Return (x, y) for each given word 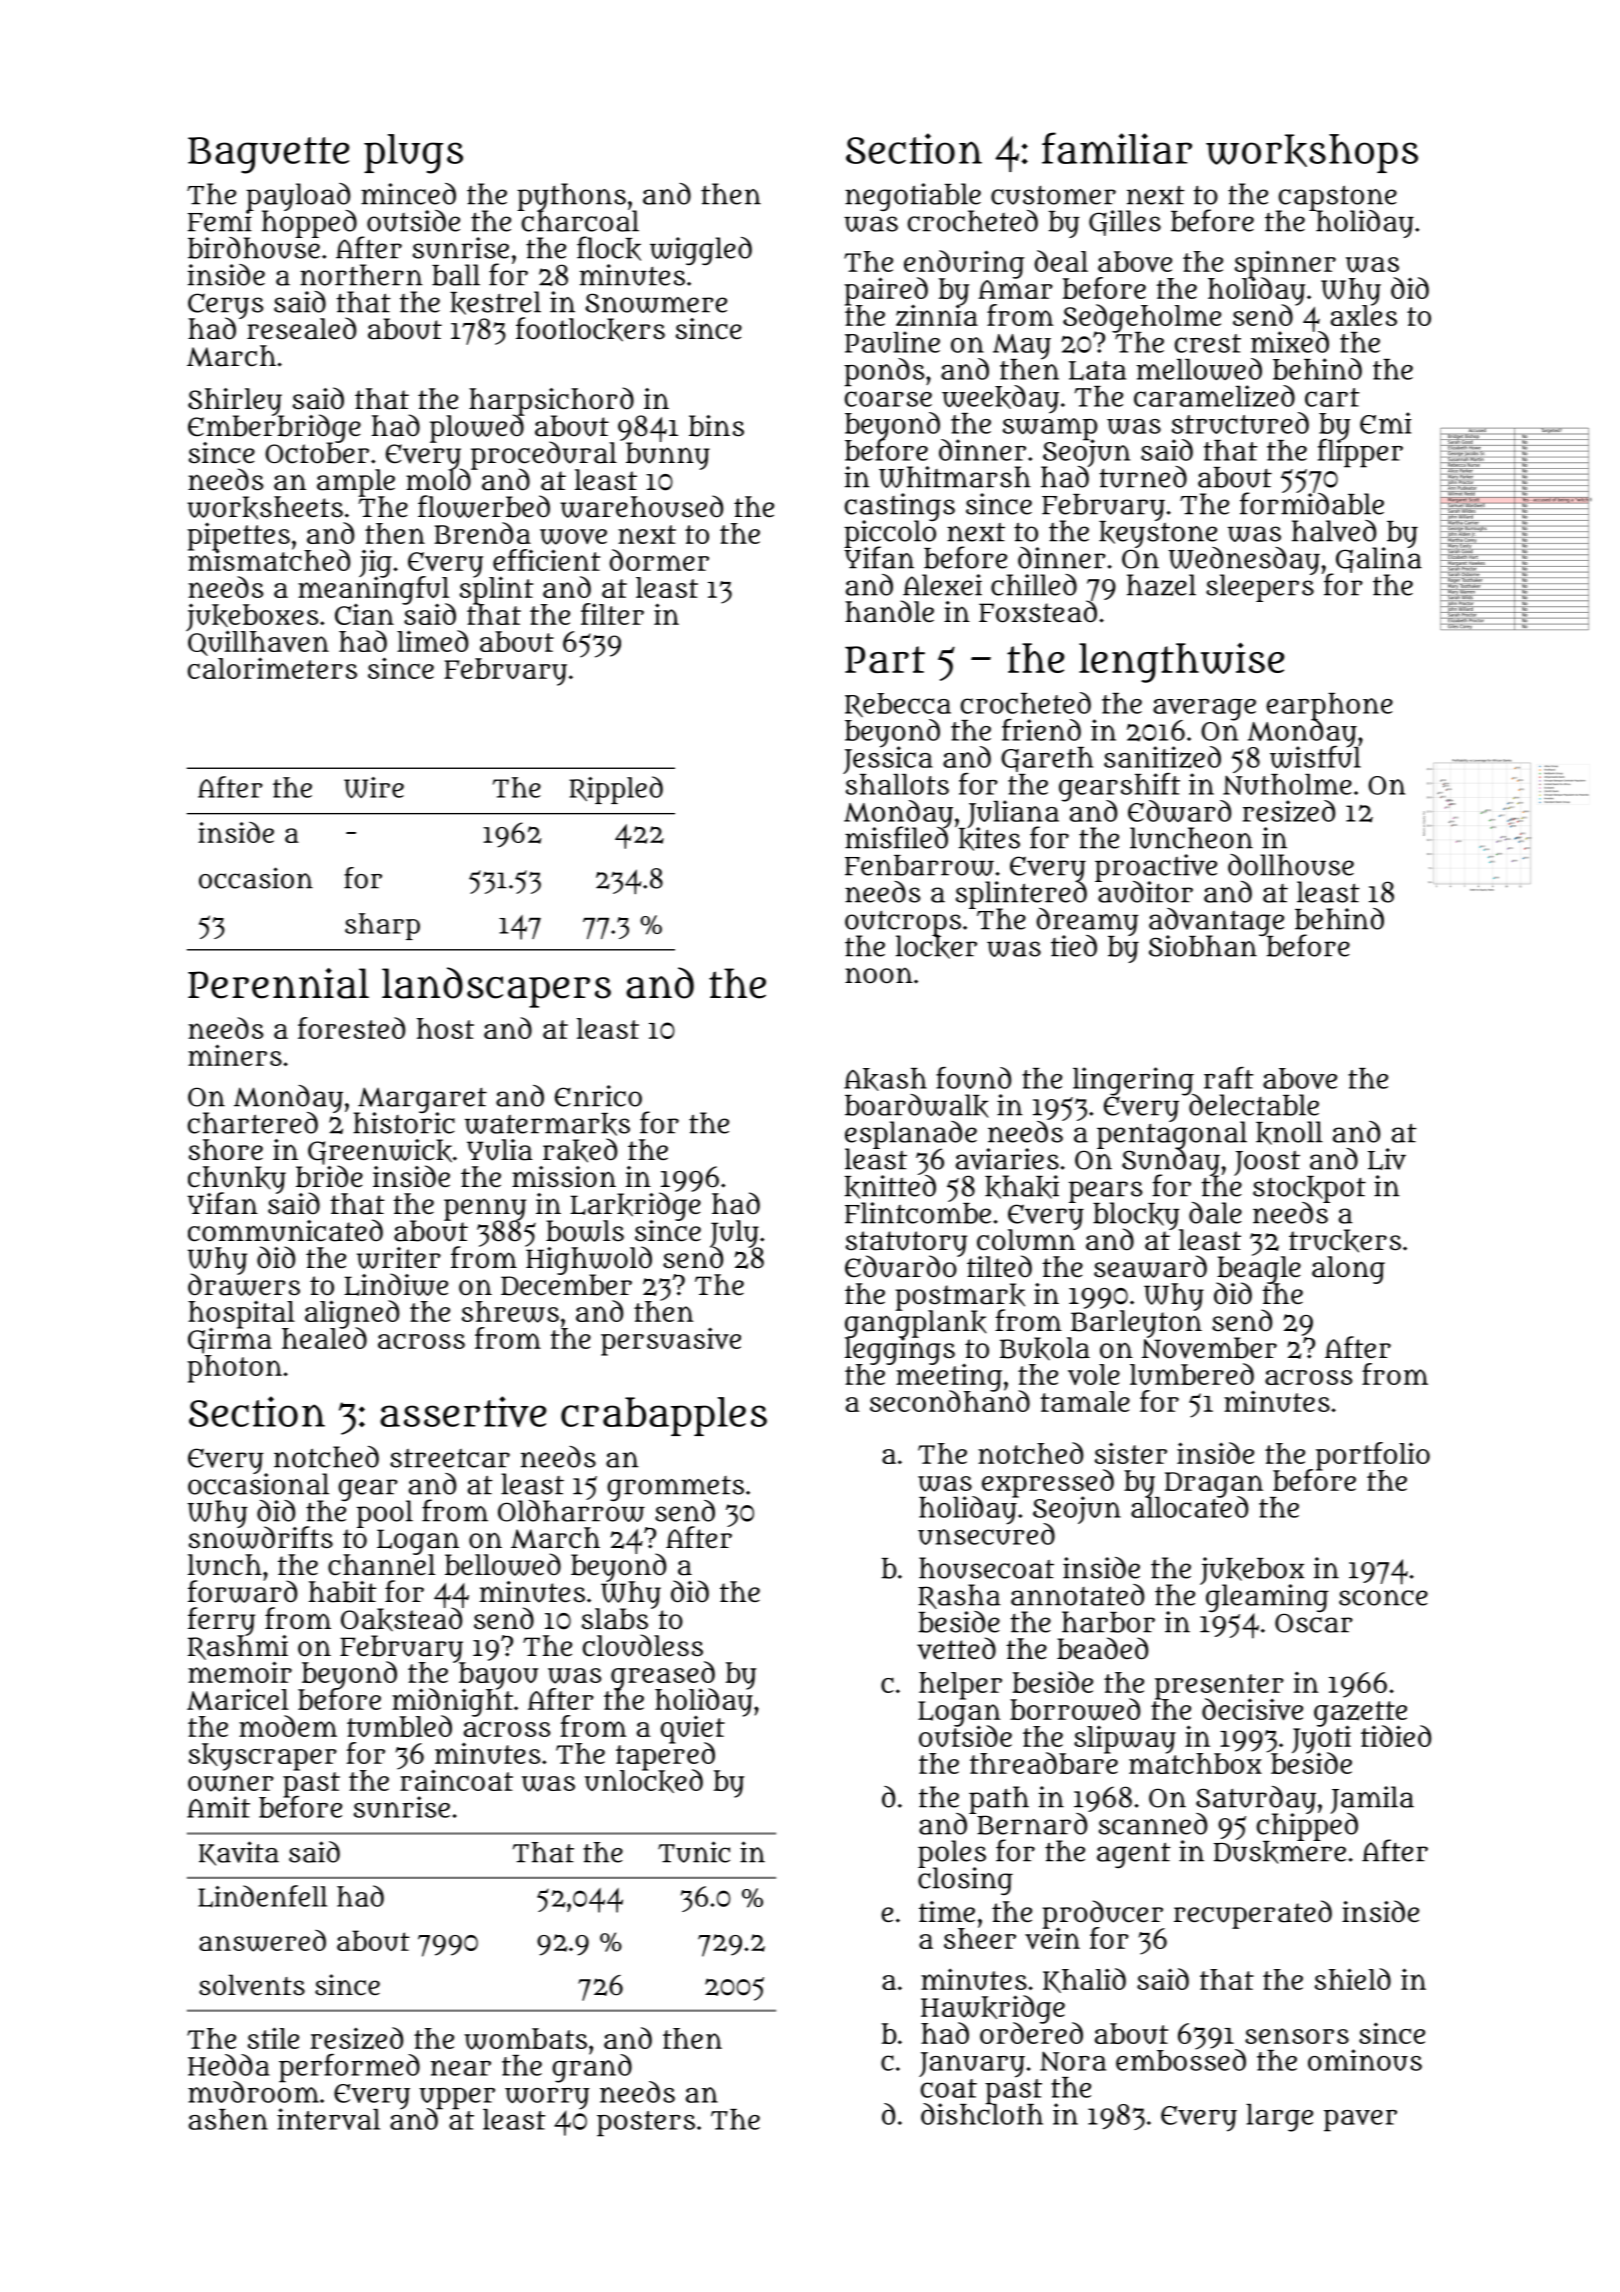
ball (456, 275)
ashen (228, 2119)
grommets (675, 1488)
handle (889, 611)
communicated (285, 1230)
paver (1360, 2121)
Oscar (1314, 1623)
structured (1240, 423)
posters (646, 2124)
